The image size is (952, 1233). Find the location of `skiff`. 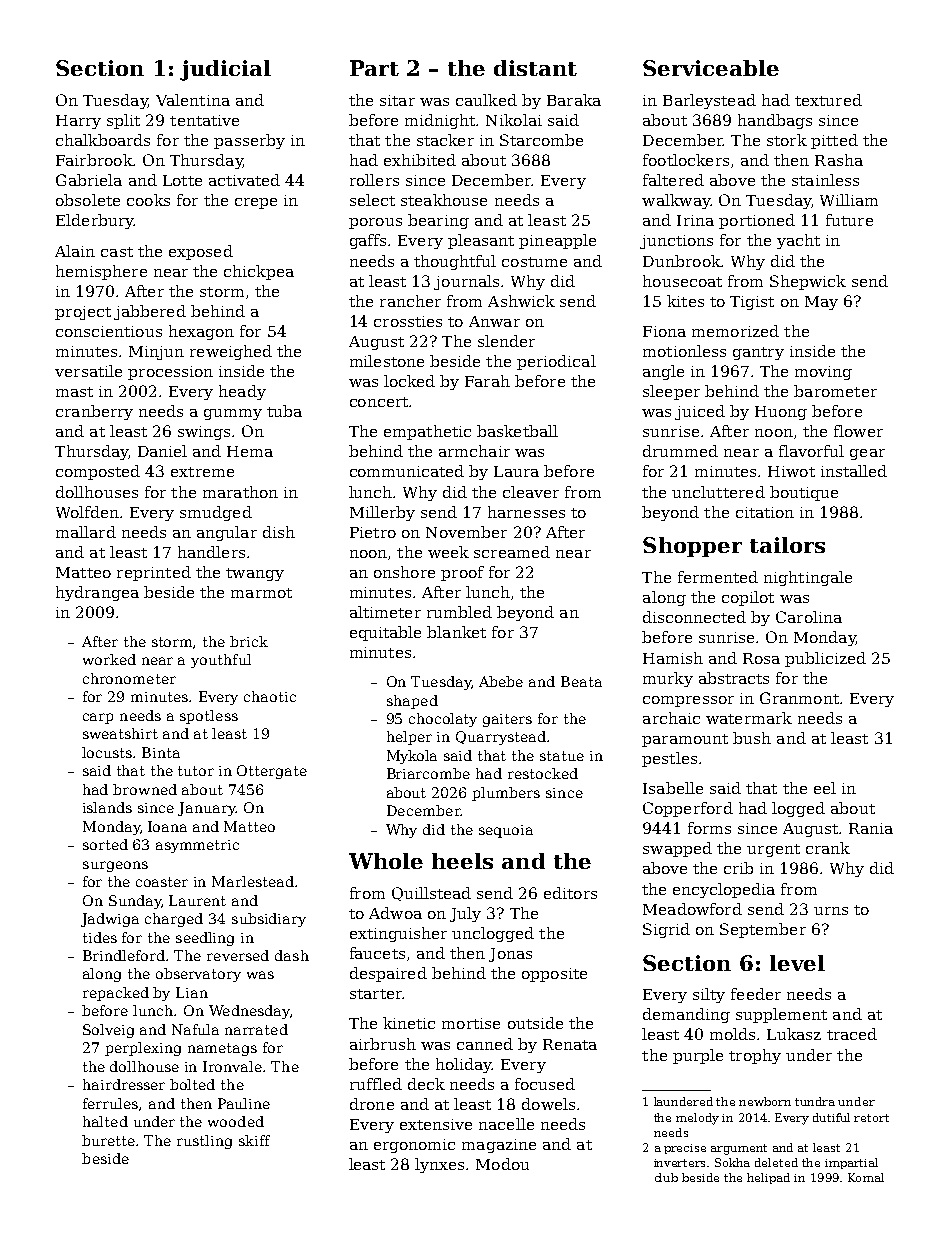

skiff is located at coordinates (254, 1140).
